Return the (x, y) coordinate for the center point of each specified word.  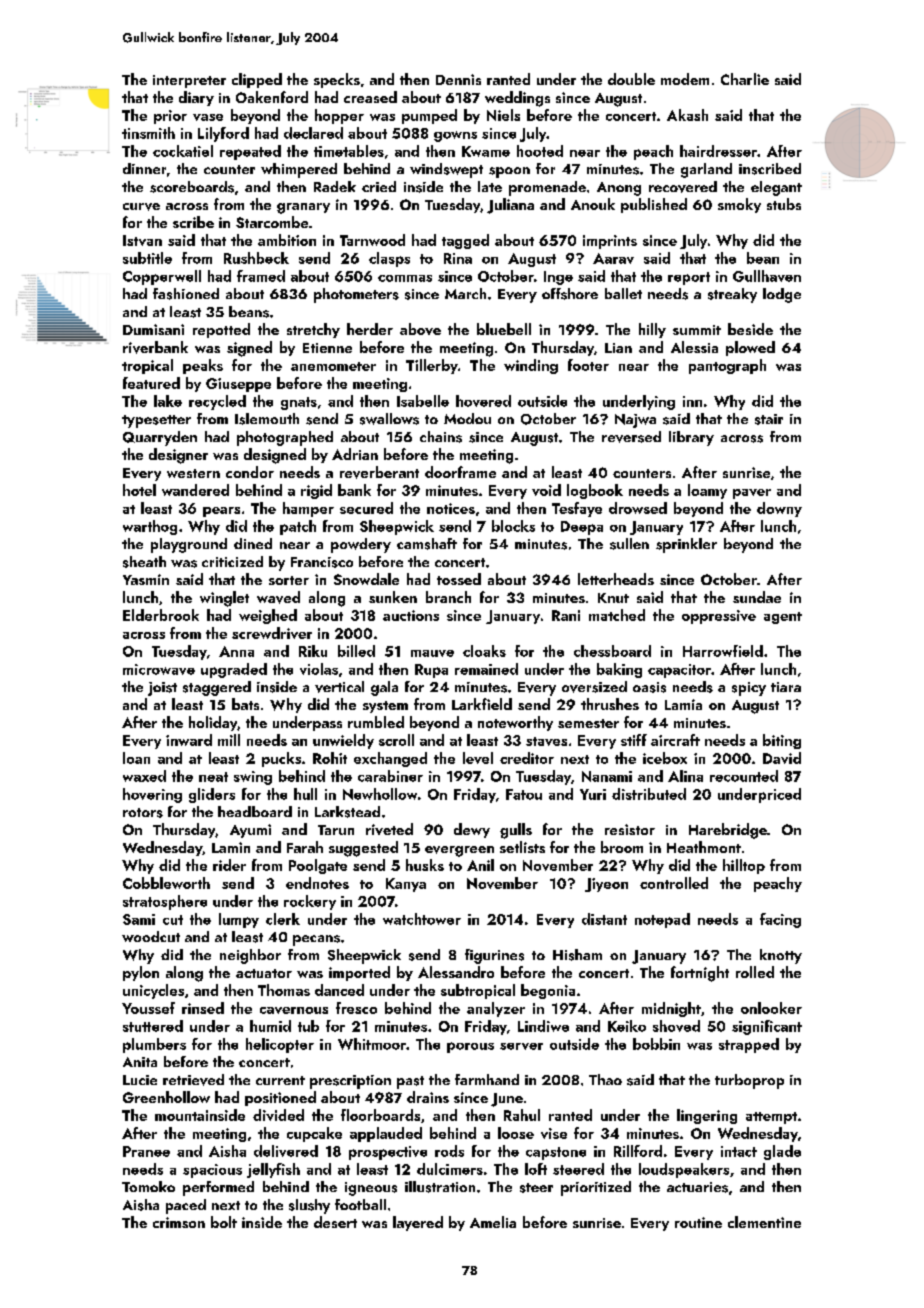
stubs (784, 204)
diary (196, 98)
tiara (786, 687)
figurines (494, 956)
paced (186, 1206)
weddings (517, 99)
